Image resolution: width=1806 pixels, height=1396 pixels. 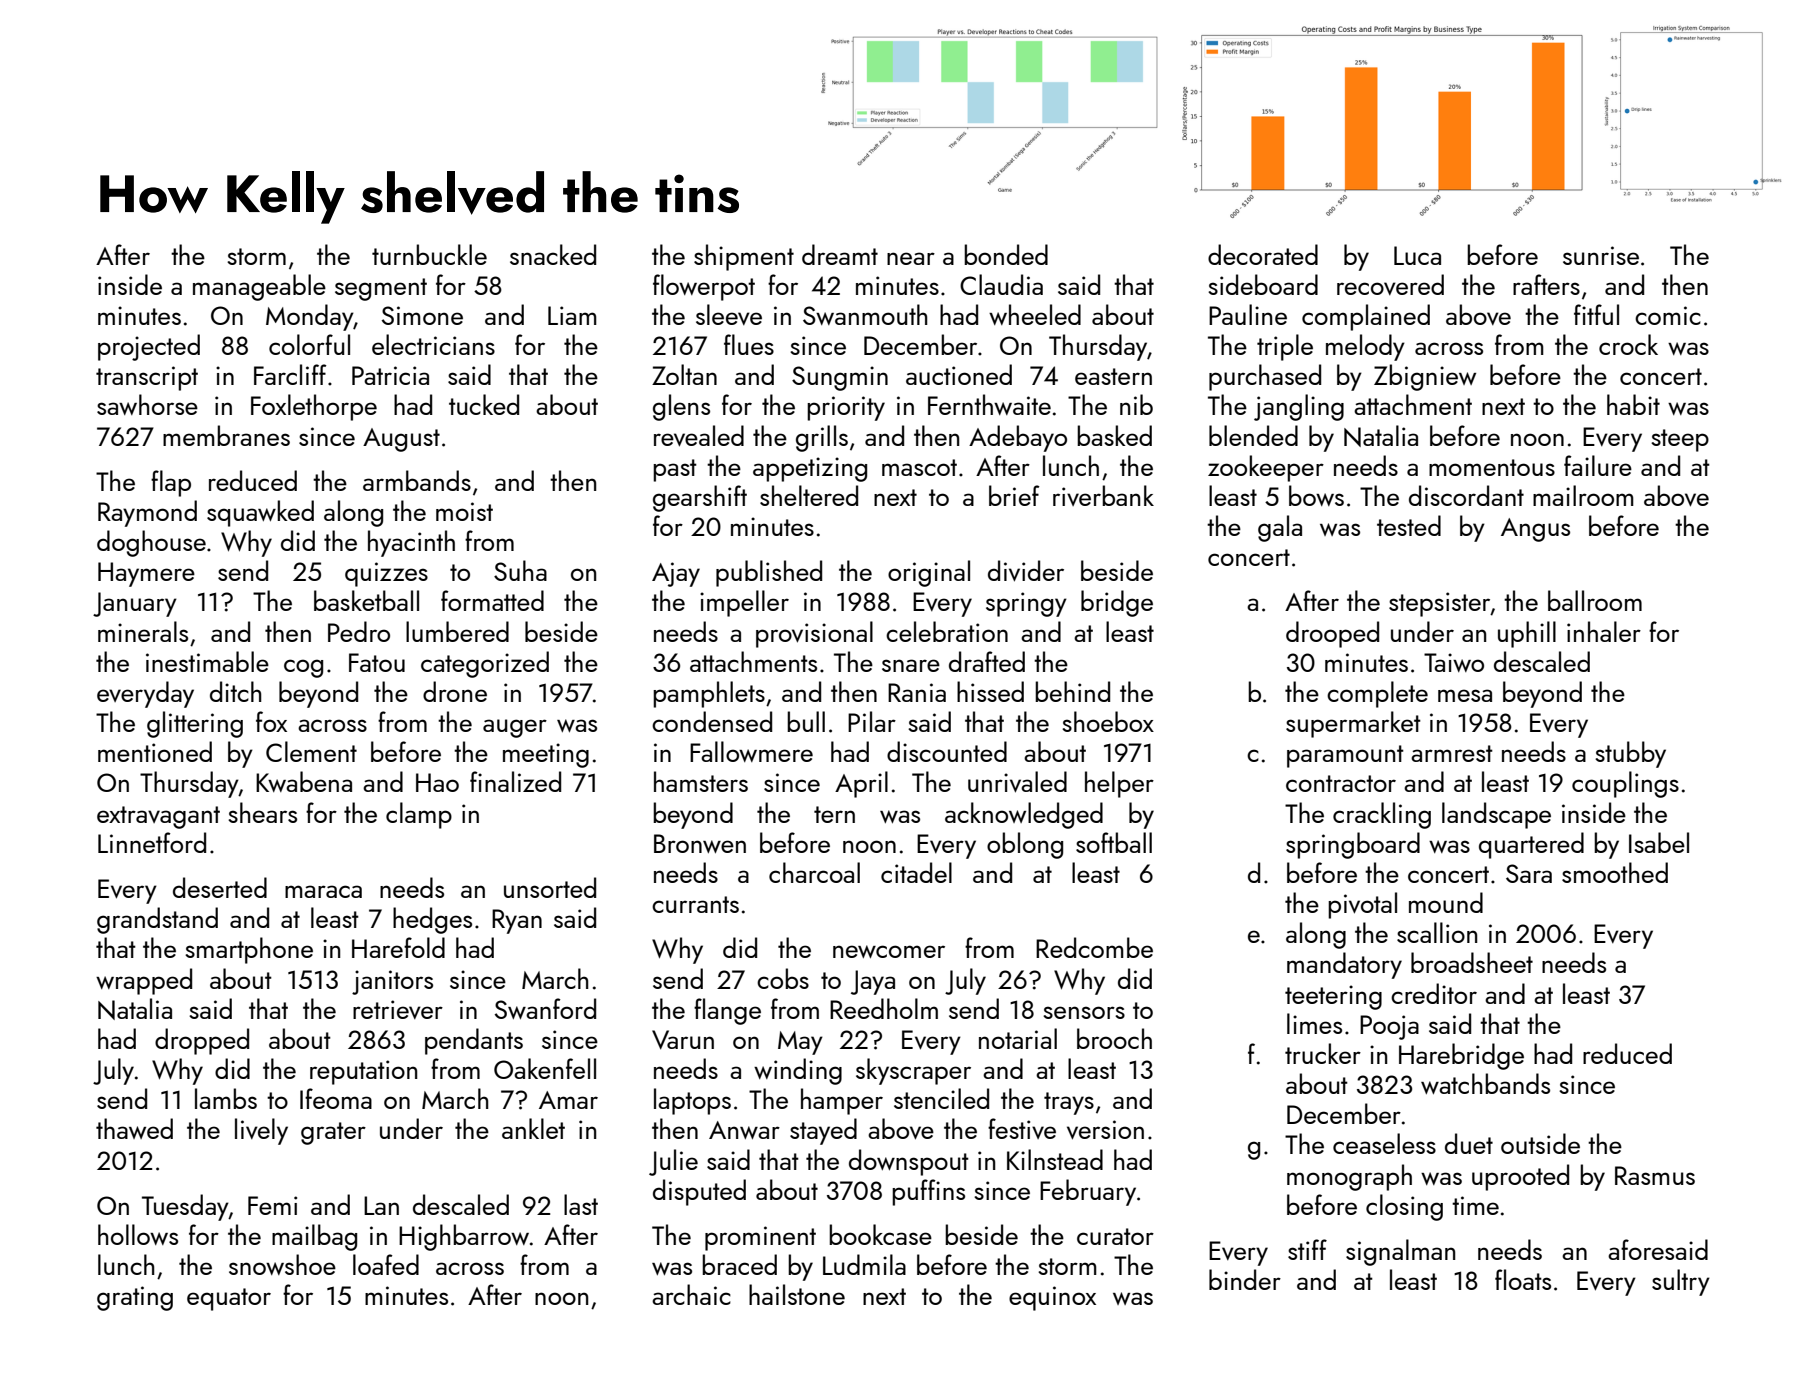 What do you see at coordinates (1628, 344) in the image?
I see `crock` at bounding box center [1628, 344].
